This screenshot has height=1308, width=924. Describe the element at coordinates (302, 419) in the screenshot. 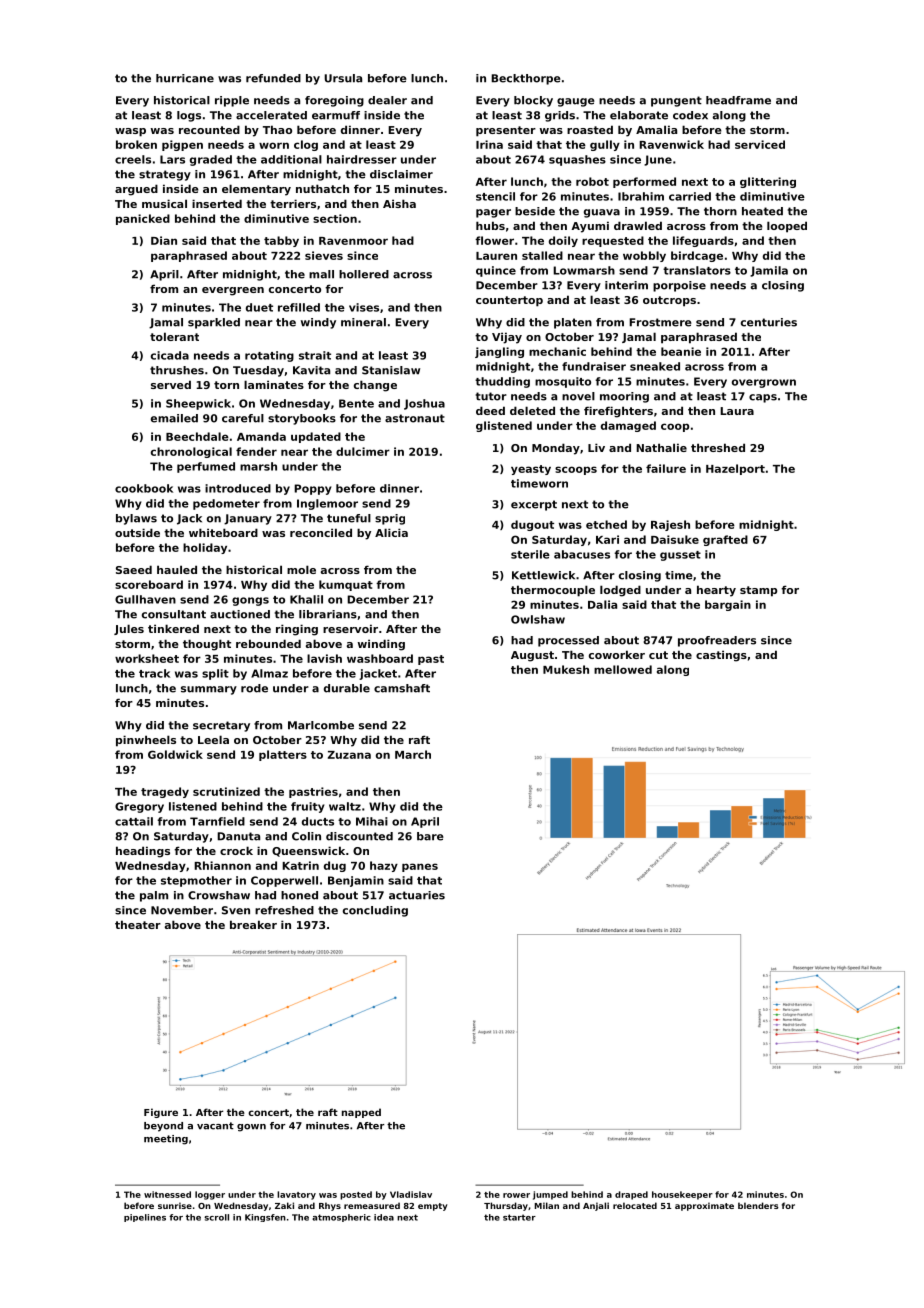

I see `storybooks` at that location.
